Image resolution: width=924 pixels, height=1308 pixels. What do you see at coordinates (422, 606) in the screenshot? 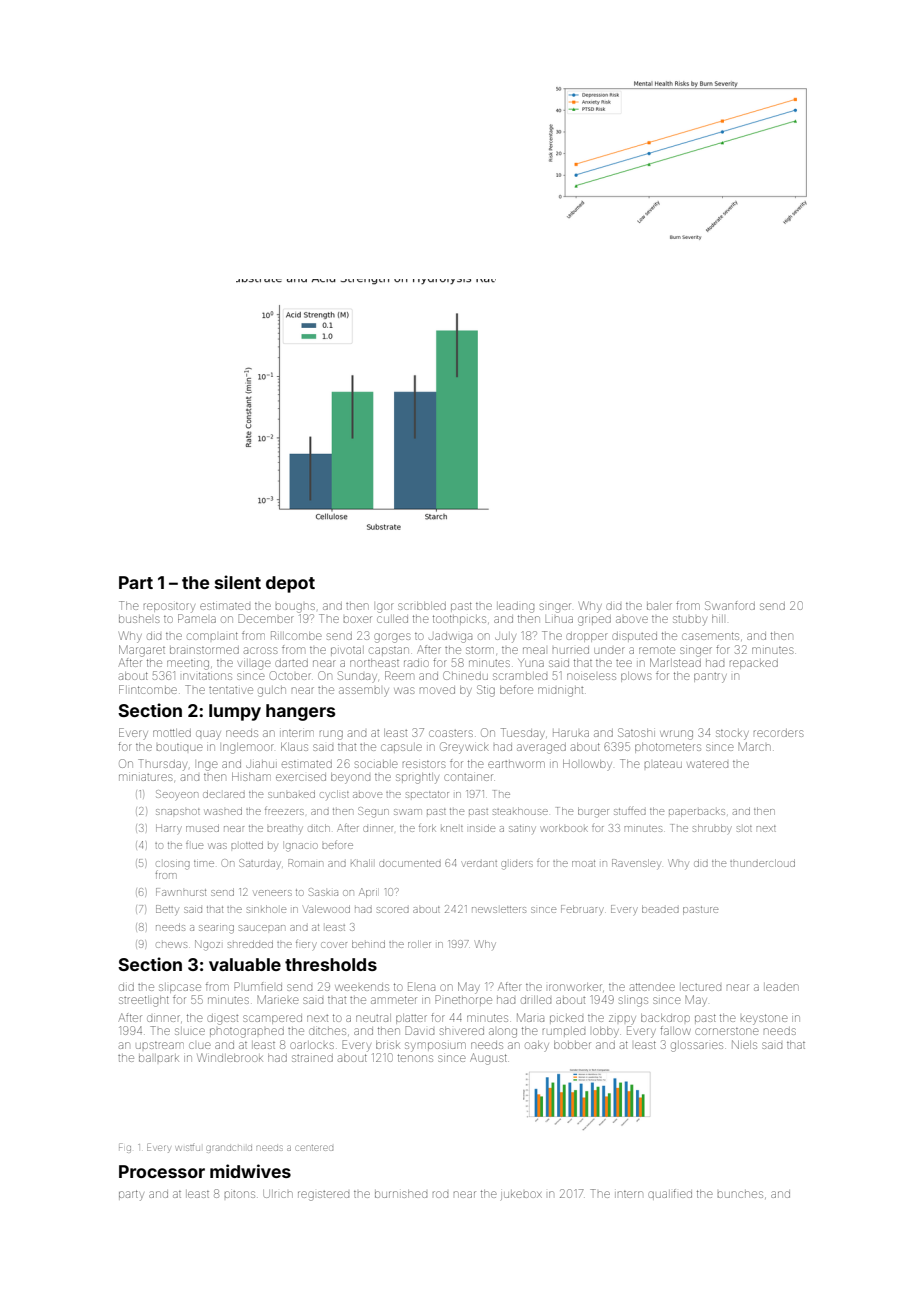
I see `scribbled` at bounding box center [422, 606].
